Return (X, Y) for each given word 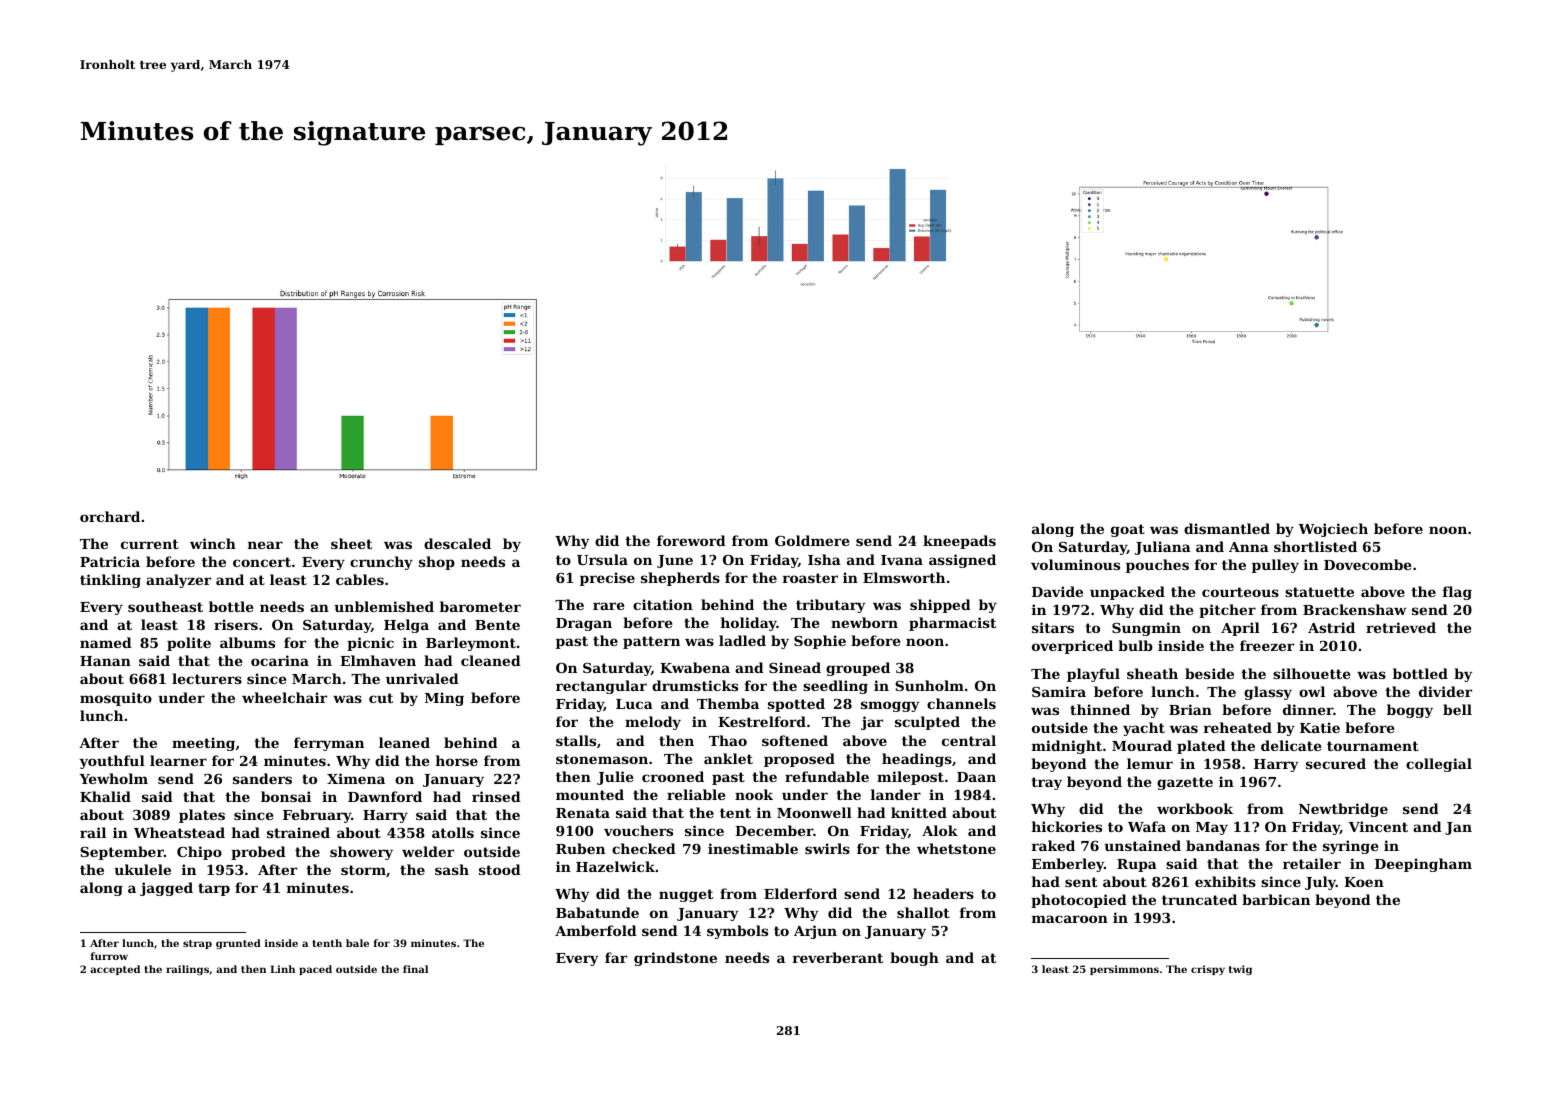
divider (1445, 691)
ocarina (280, 660)
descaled (457, 543)
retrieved (1401, 627)
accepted (115, 970)
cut (381, 698)
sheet (351, 543)
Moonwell (814, 812)
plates (202, 816)
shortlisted (1315, 546)
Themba (728, 703)
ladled (742, 640)
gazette (1185, 783)
